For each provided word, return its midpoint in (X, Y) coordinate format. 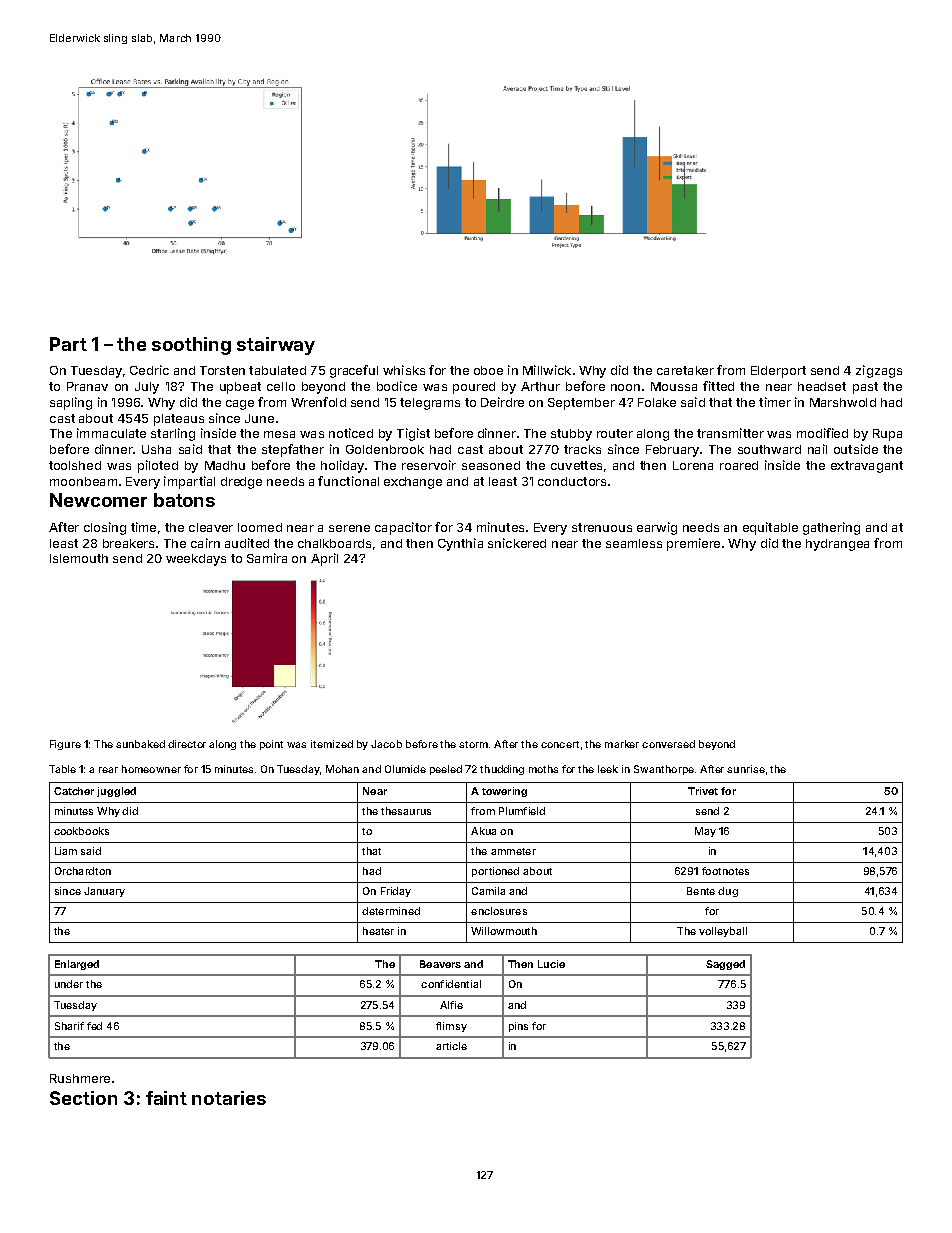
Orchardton (83, 871)
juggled (116, 792)
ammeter (513, 851)
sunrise (746, 769)
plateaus (179, 420)
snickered (517, 543)
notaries (229, 1098)
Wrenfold (318, 402)
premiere (693, 544)
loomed (260, 527)
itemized (332, 744)
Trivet (703, 791)
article (451, 1046)
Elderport (778, 372)
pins (518, 1027)
